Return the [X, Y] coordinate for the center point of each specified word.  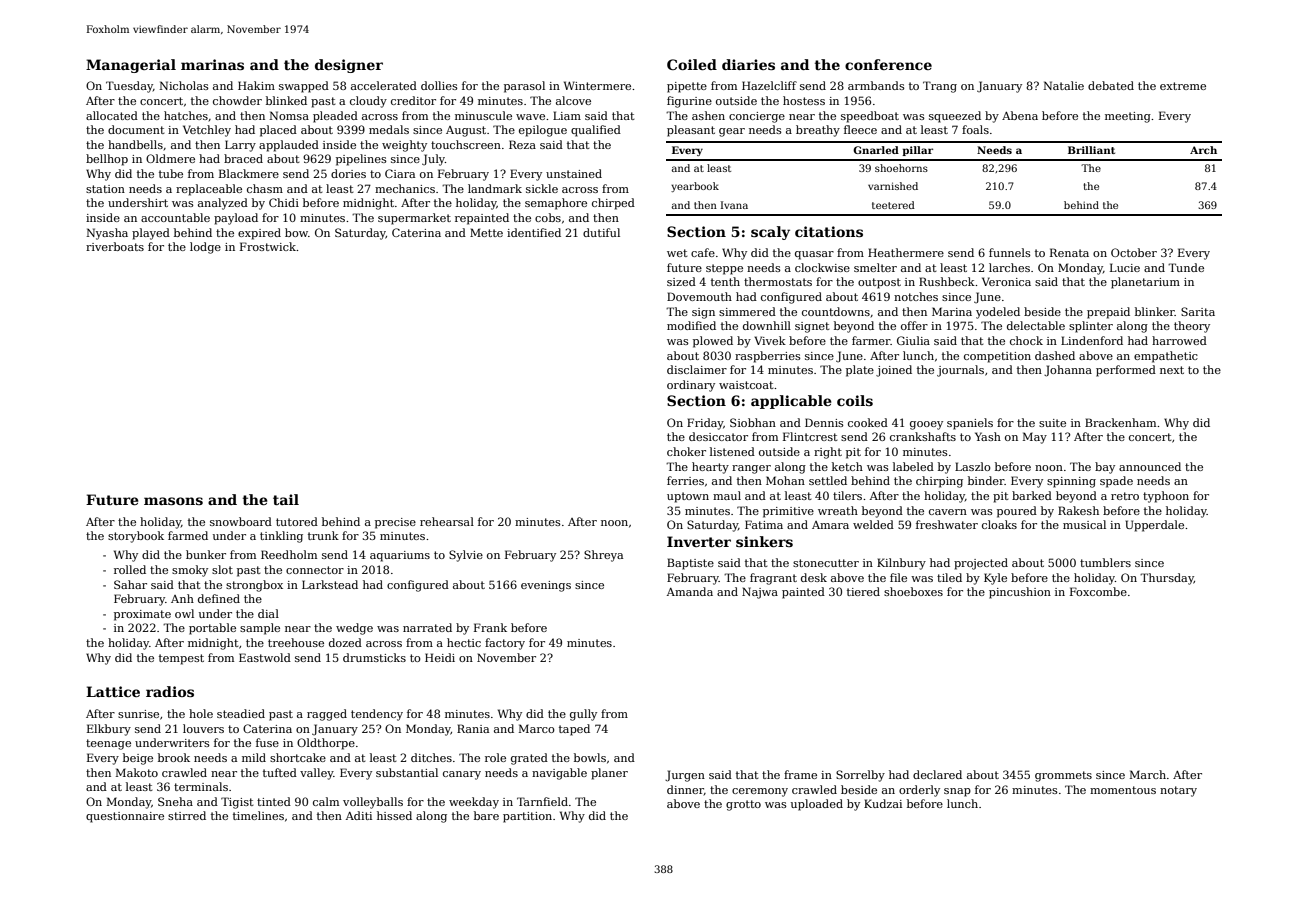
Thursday [1167, 579]
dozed [345, 642]
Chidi [284, 202]
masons [173, 501]
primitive [788, 512]
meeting [1128, 117]
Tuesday [129, 87]
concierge [757, 117]
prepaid [1108, 313]
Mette [486, 232]
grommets [1063, 776]
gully [583, 715]
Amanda [690, 591]
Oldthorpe [326, 744]
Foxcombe [1098, 591]
